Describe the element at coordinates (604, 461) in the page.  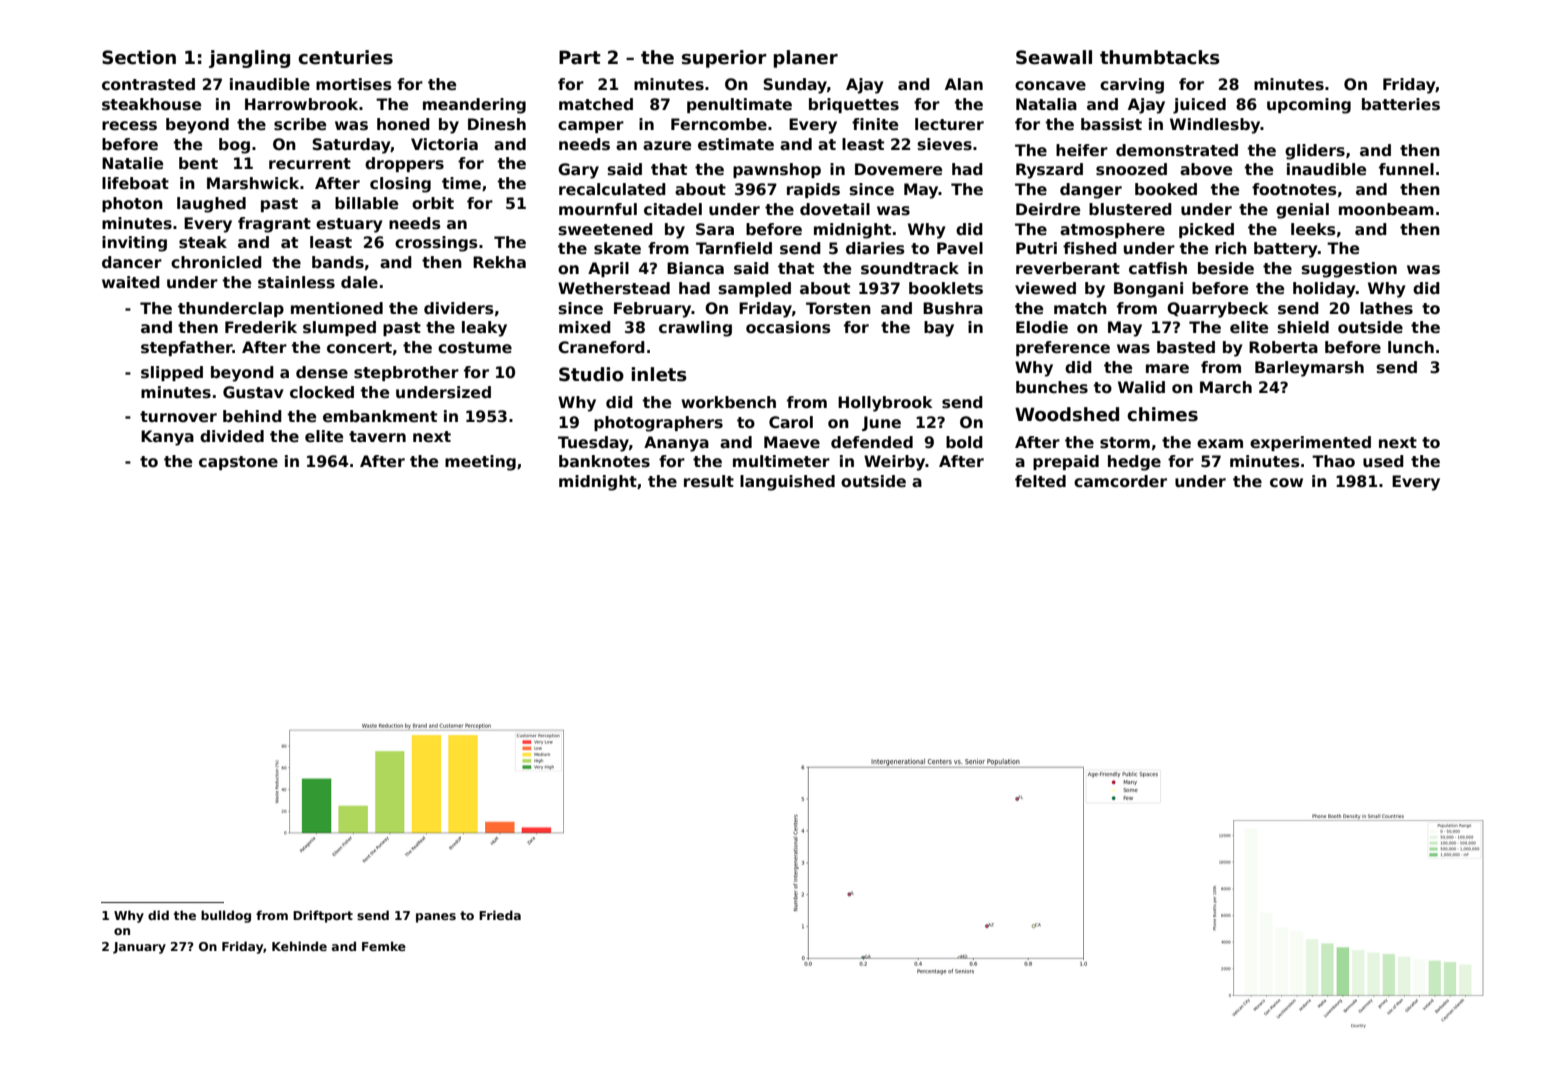
I see `banknotes` at that location.
